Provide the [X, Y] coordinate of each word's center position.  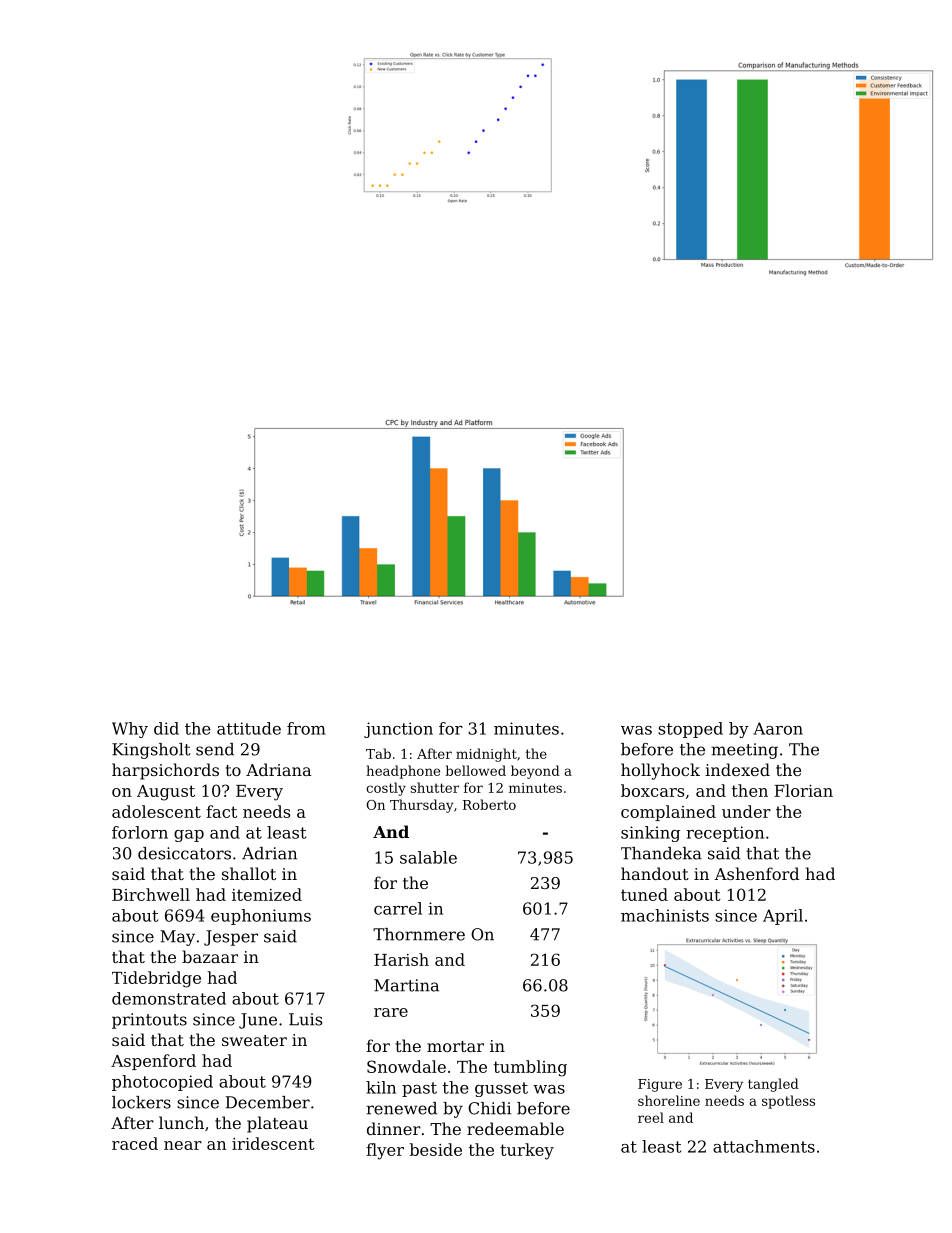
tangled [773, 1085]
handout [655, 873]
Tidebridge [156, 979]
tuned [644, 894]
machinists [665, 915]
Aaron [778, 728]
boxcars [652, 790]
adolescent [156, 811]
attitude [249, 728]
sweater [254, 1040]
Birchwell [151, 894]
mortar [455, 1046]
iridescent [273, 1143]
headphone [403, 772]
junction [398, 730]
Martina [406, 985]
